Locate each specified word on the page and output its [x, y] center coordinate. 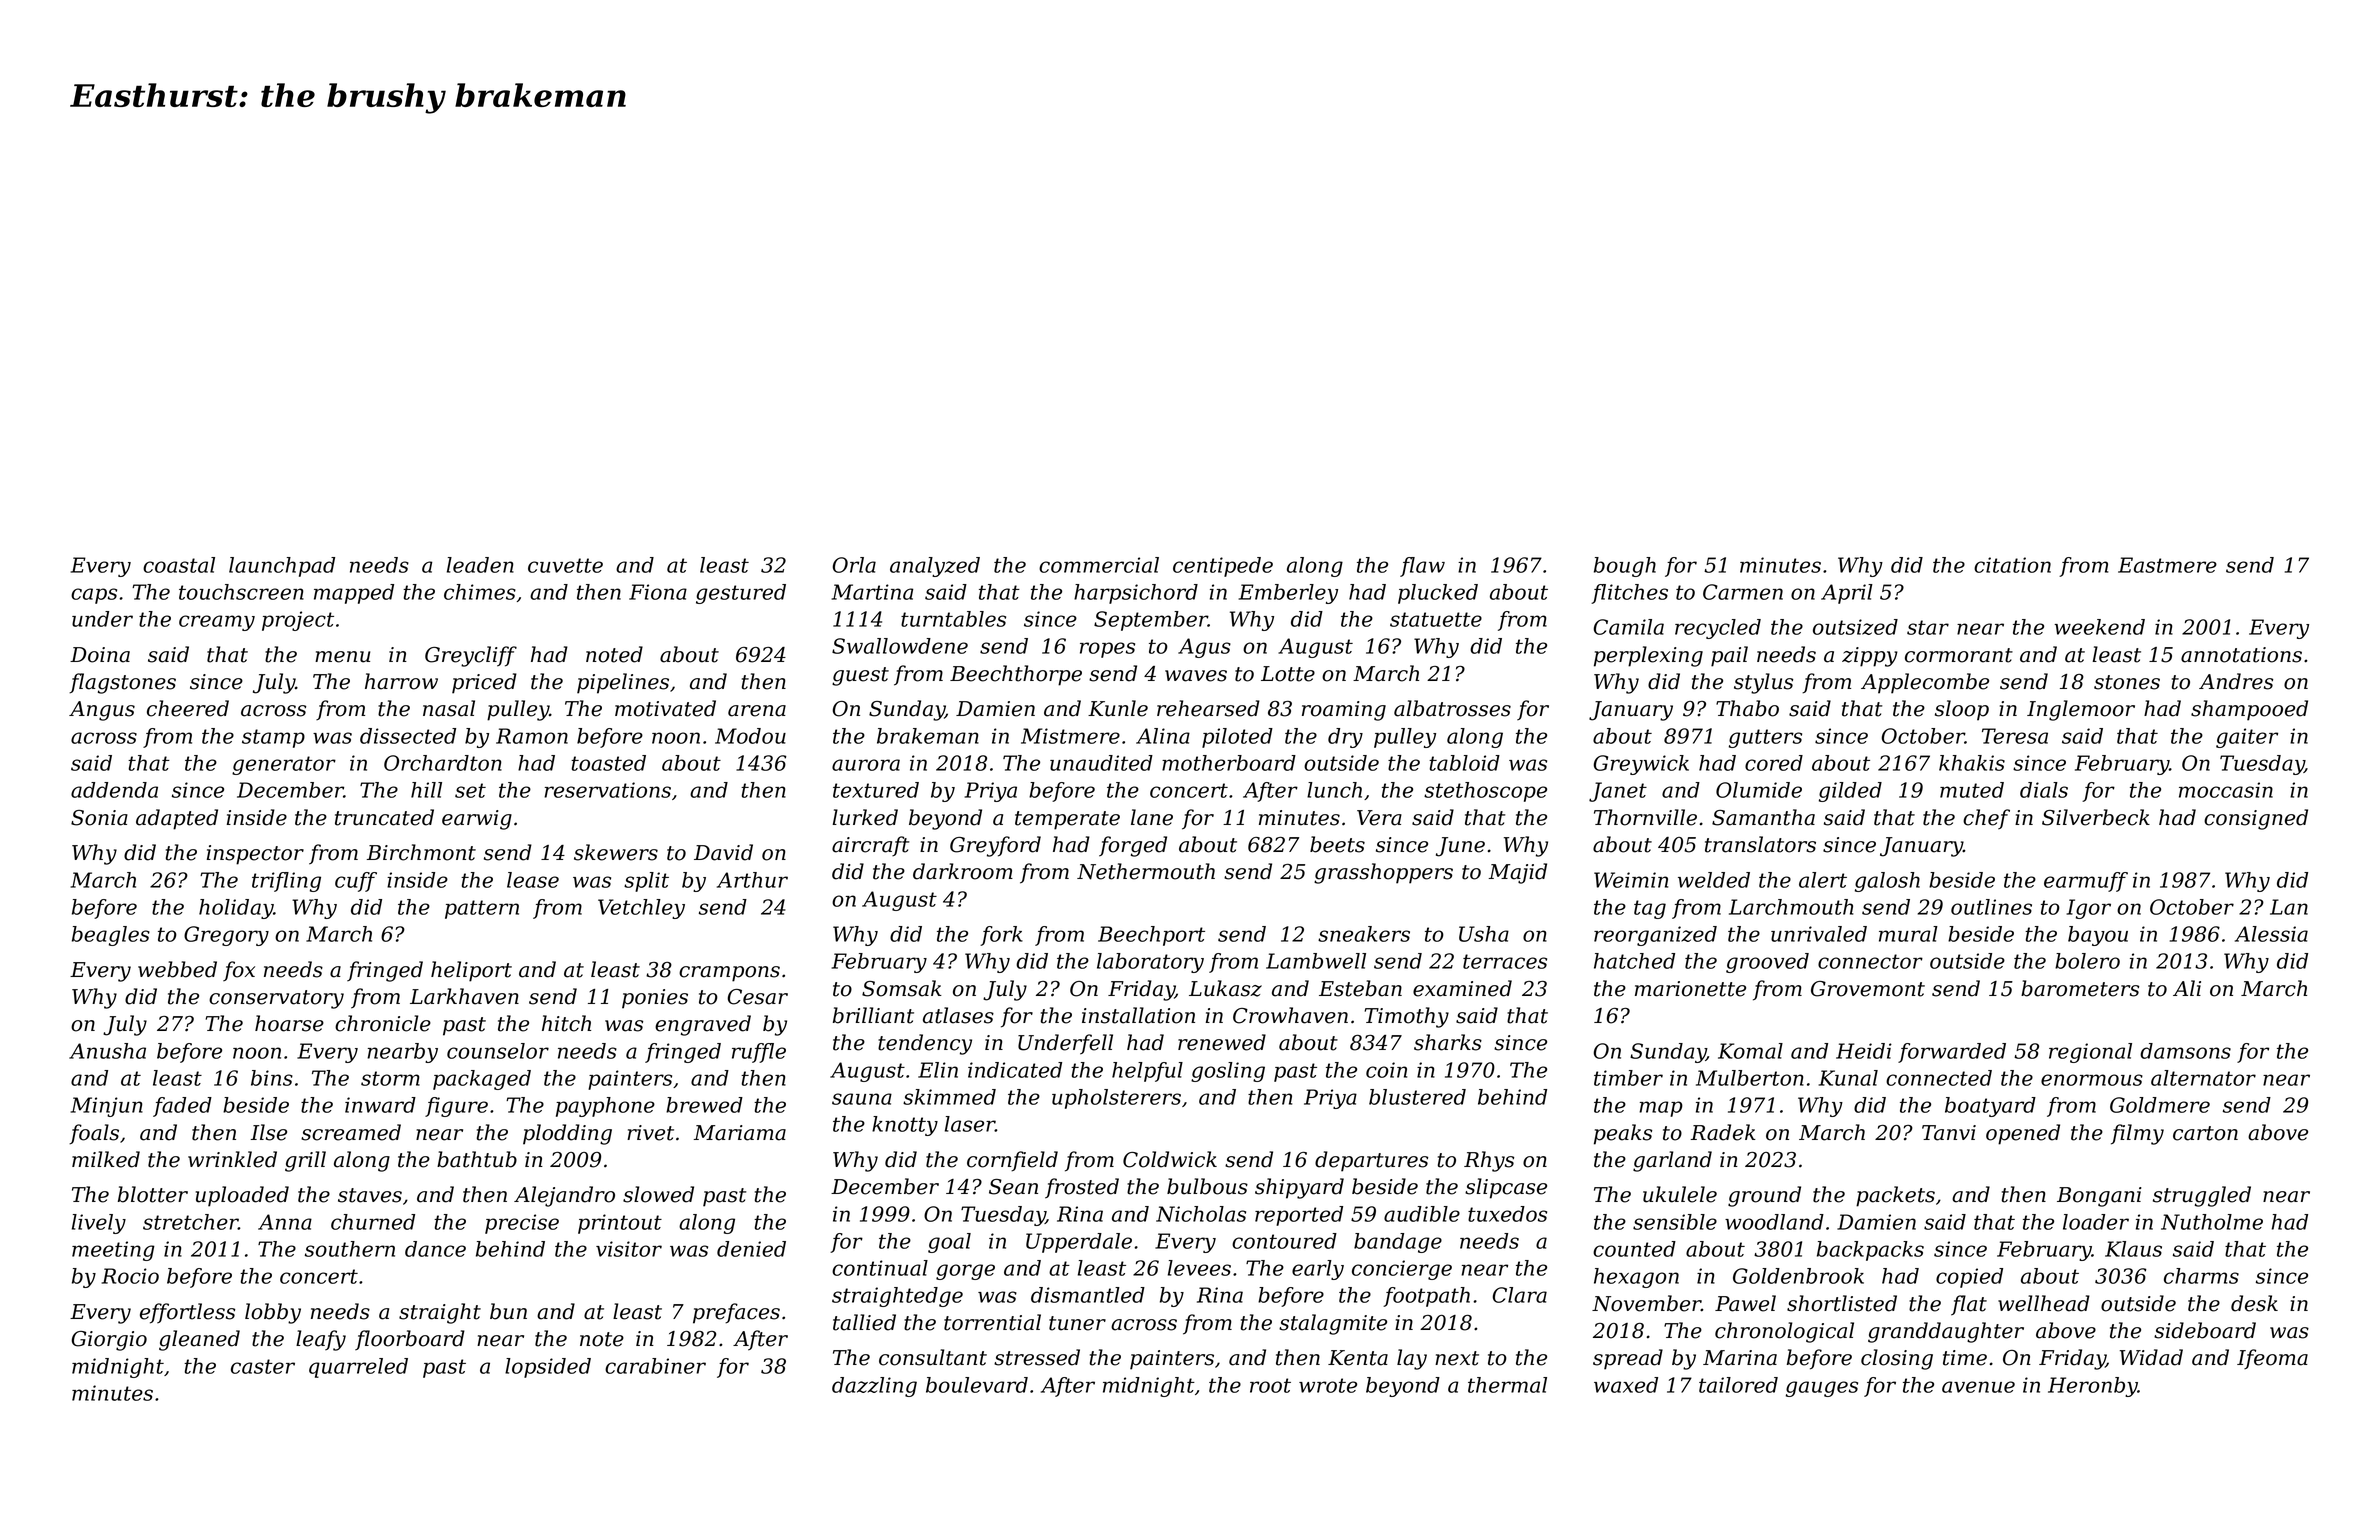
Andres [2236, 681]
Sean [1013, 1187]
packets [1895, 1196]
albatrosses [1452, 708]
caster [263, 1366]
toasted [608, 763]
